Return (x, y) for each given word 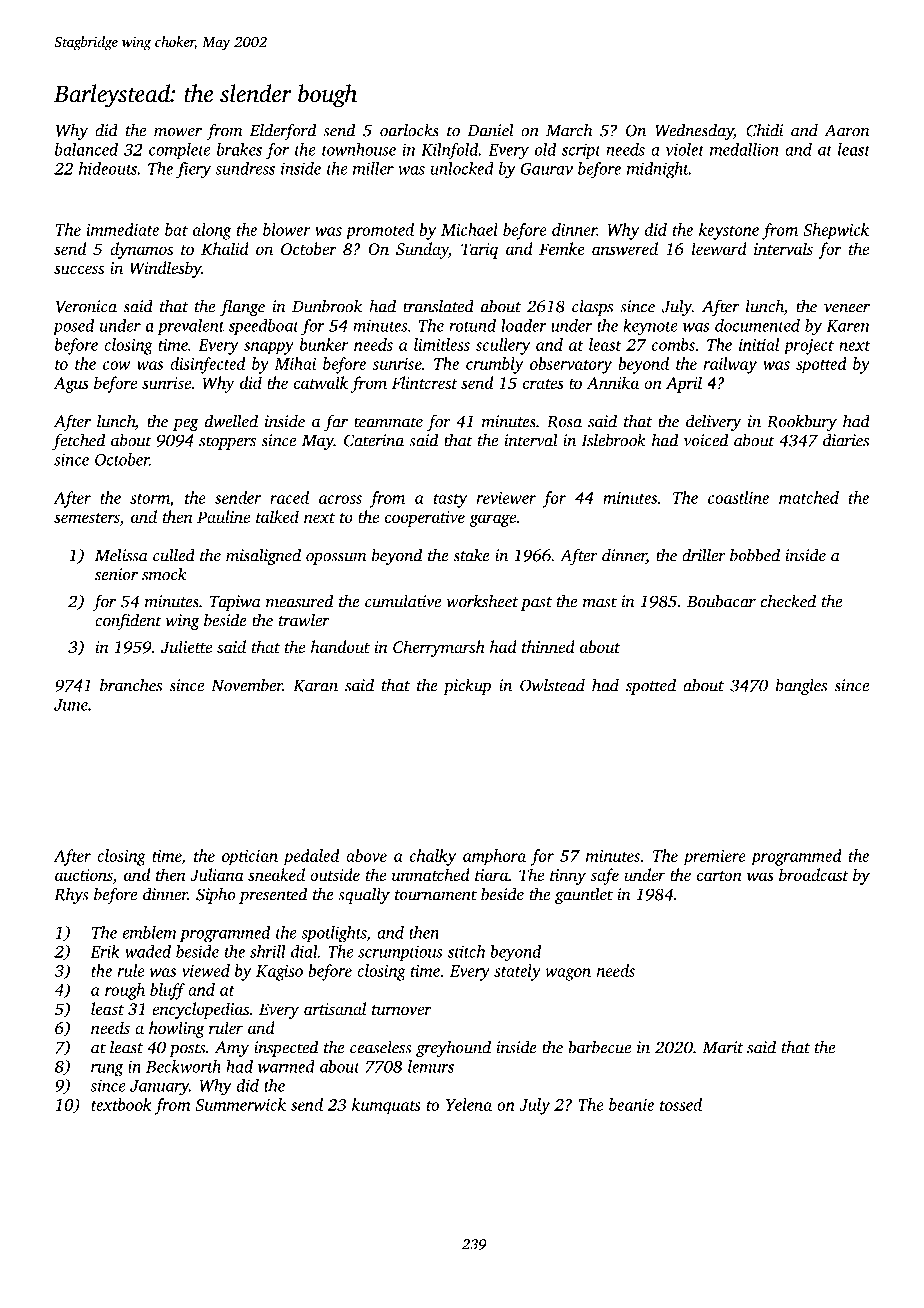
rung (107, 1070)
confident (128, 621)
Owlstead (552, 685)
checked (788, 601)
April (684, 384)
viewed (206, 970)
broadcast (814, 874)
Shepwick (836, 231)
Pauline (223, 516)
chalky (433, 857)
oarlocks (409, 130)
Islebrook (613, 440)
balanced (86, 149)
